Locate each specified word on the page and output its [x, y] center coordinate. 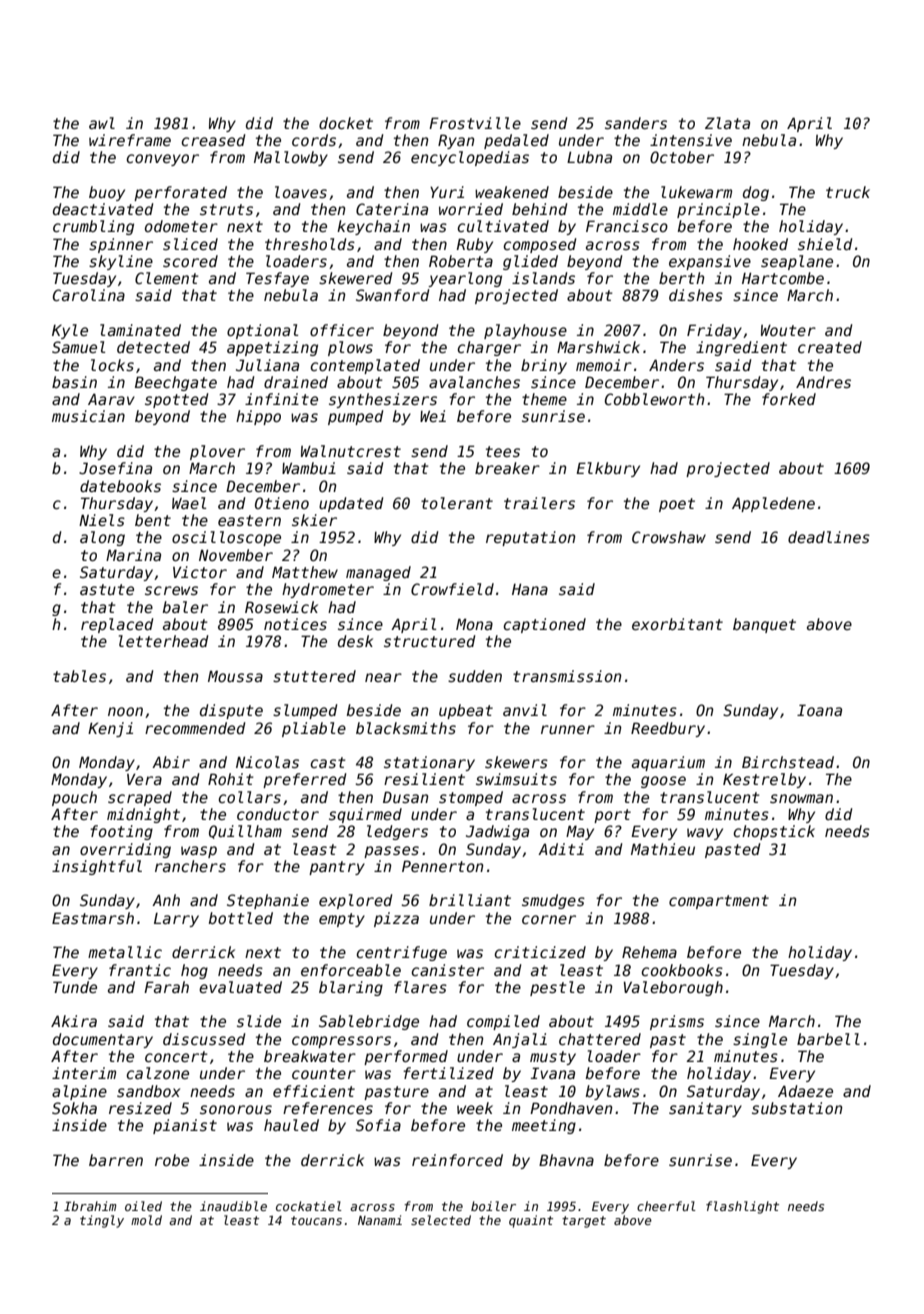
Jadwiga [497, 832]
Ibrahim [90, 1206]
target [584, 1222]
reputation [531, 538]
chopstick [774, 832]
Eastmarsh [93, 918]
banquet [764, 625]
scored [190, 261]
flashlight [742, 1207]
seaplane [797, 262]
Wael [189, 503]
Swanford [392, 295]
